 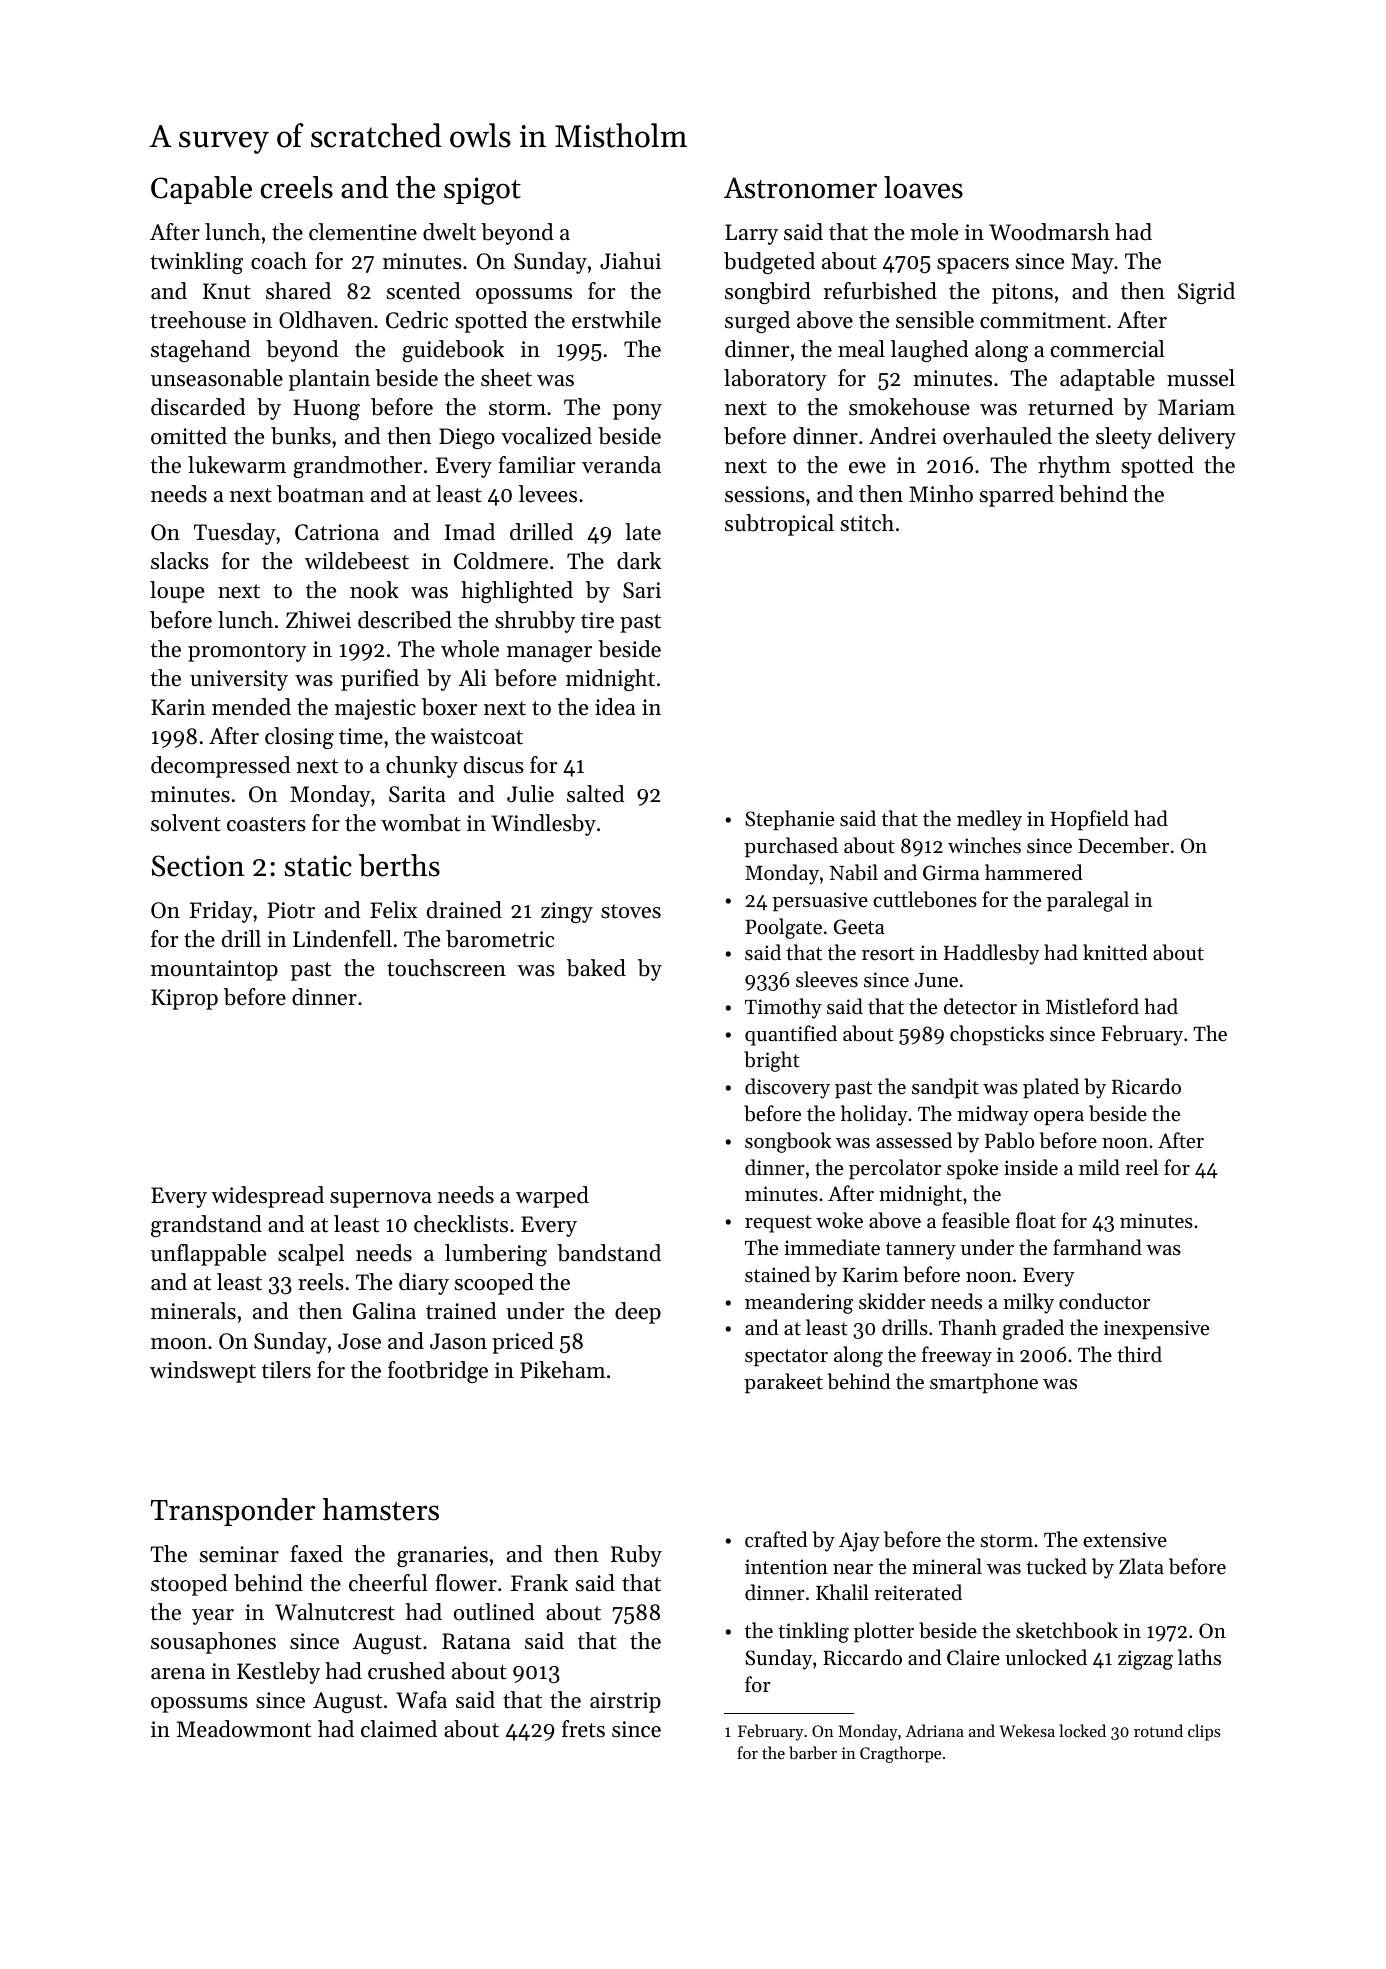 I want to click on barber, so click(x=813, y=1752).
